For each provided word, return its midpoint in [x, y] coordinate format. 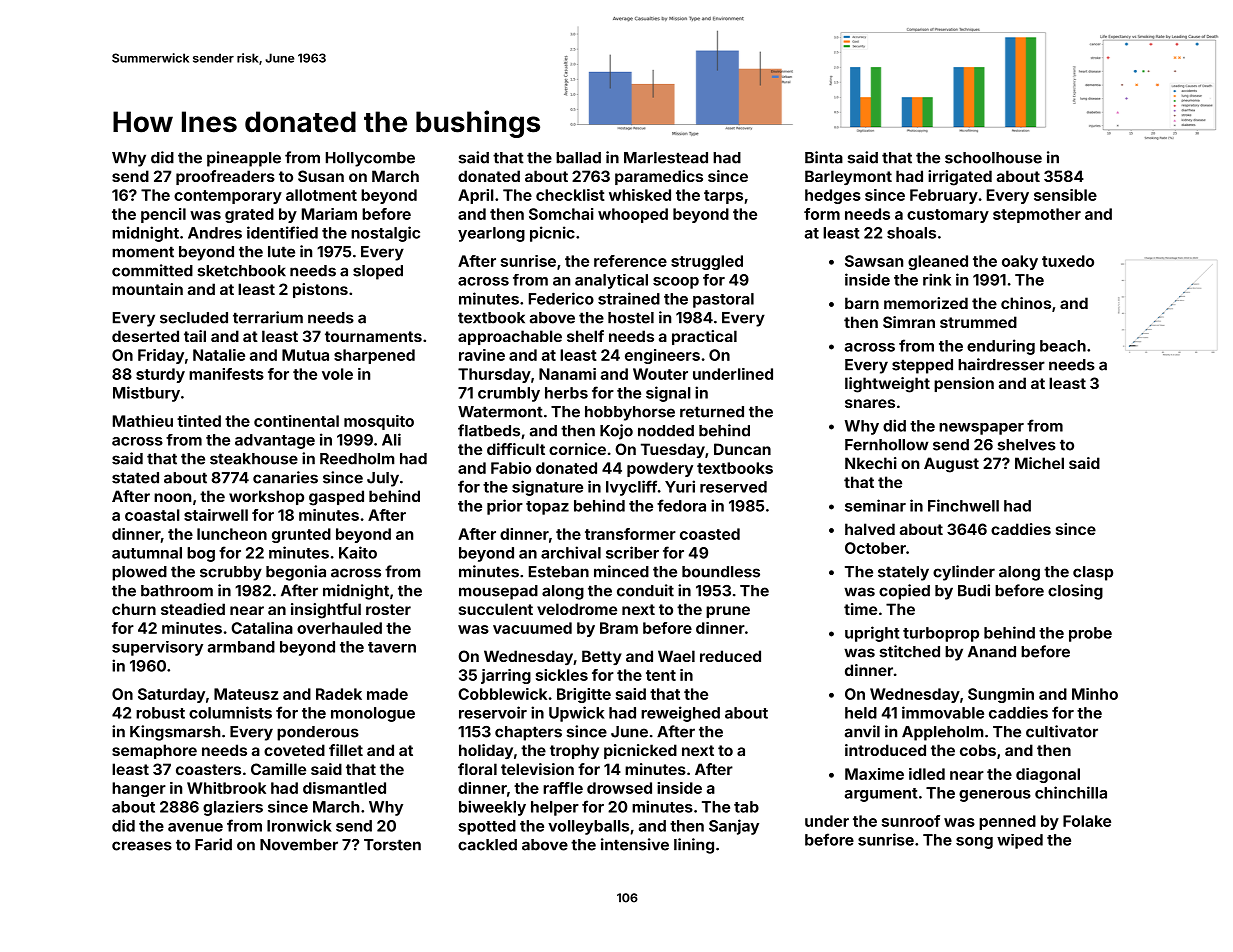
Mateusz [246, 694]
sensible [1065, 195]
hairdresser [1001, 364]
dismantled [344, 788]
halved [870, 529]
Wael [676, 656]
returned [712, 412]
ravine [482, 355]
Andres [215, 233]
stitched [910, 651]
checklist [570, 195]
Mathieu [143, 421]
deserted [145, 336]
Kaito [358, 552]
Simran [909, 322]
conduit [645, 590]
